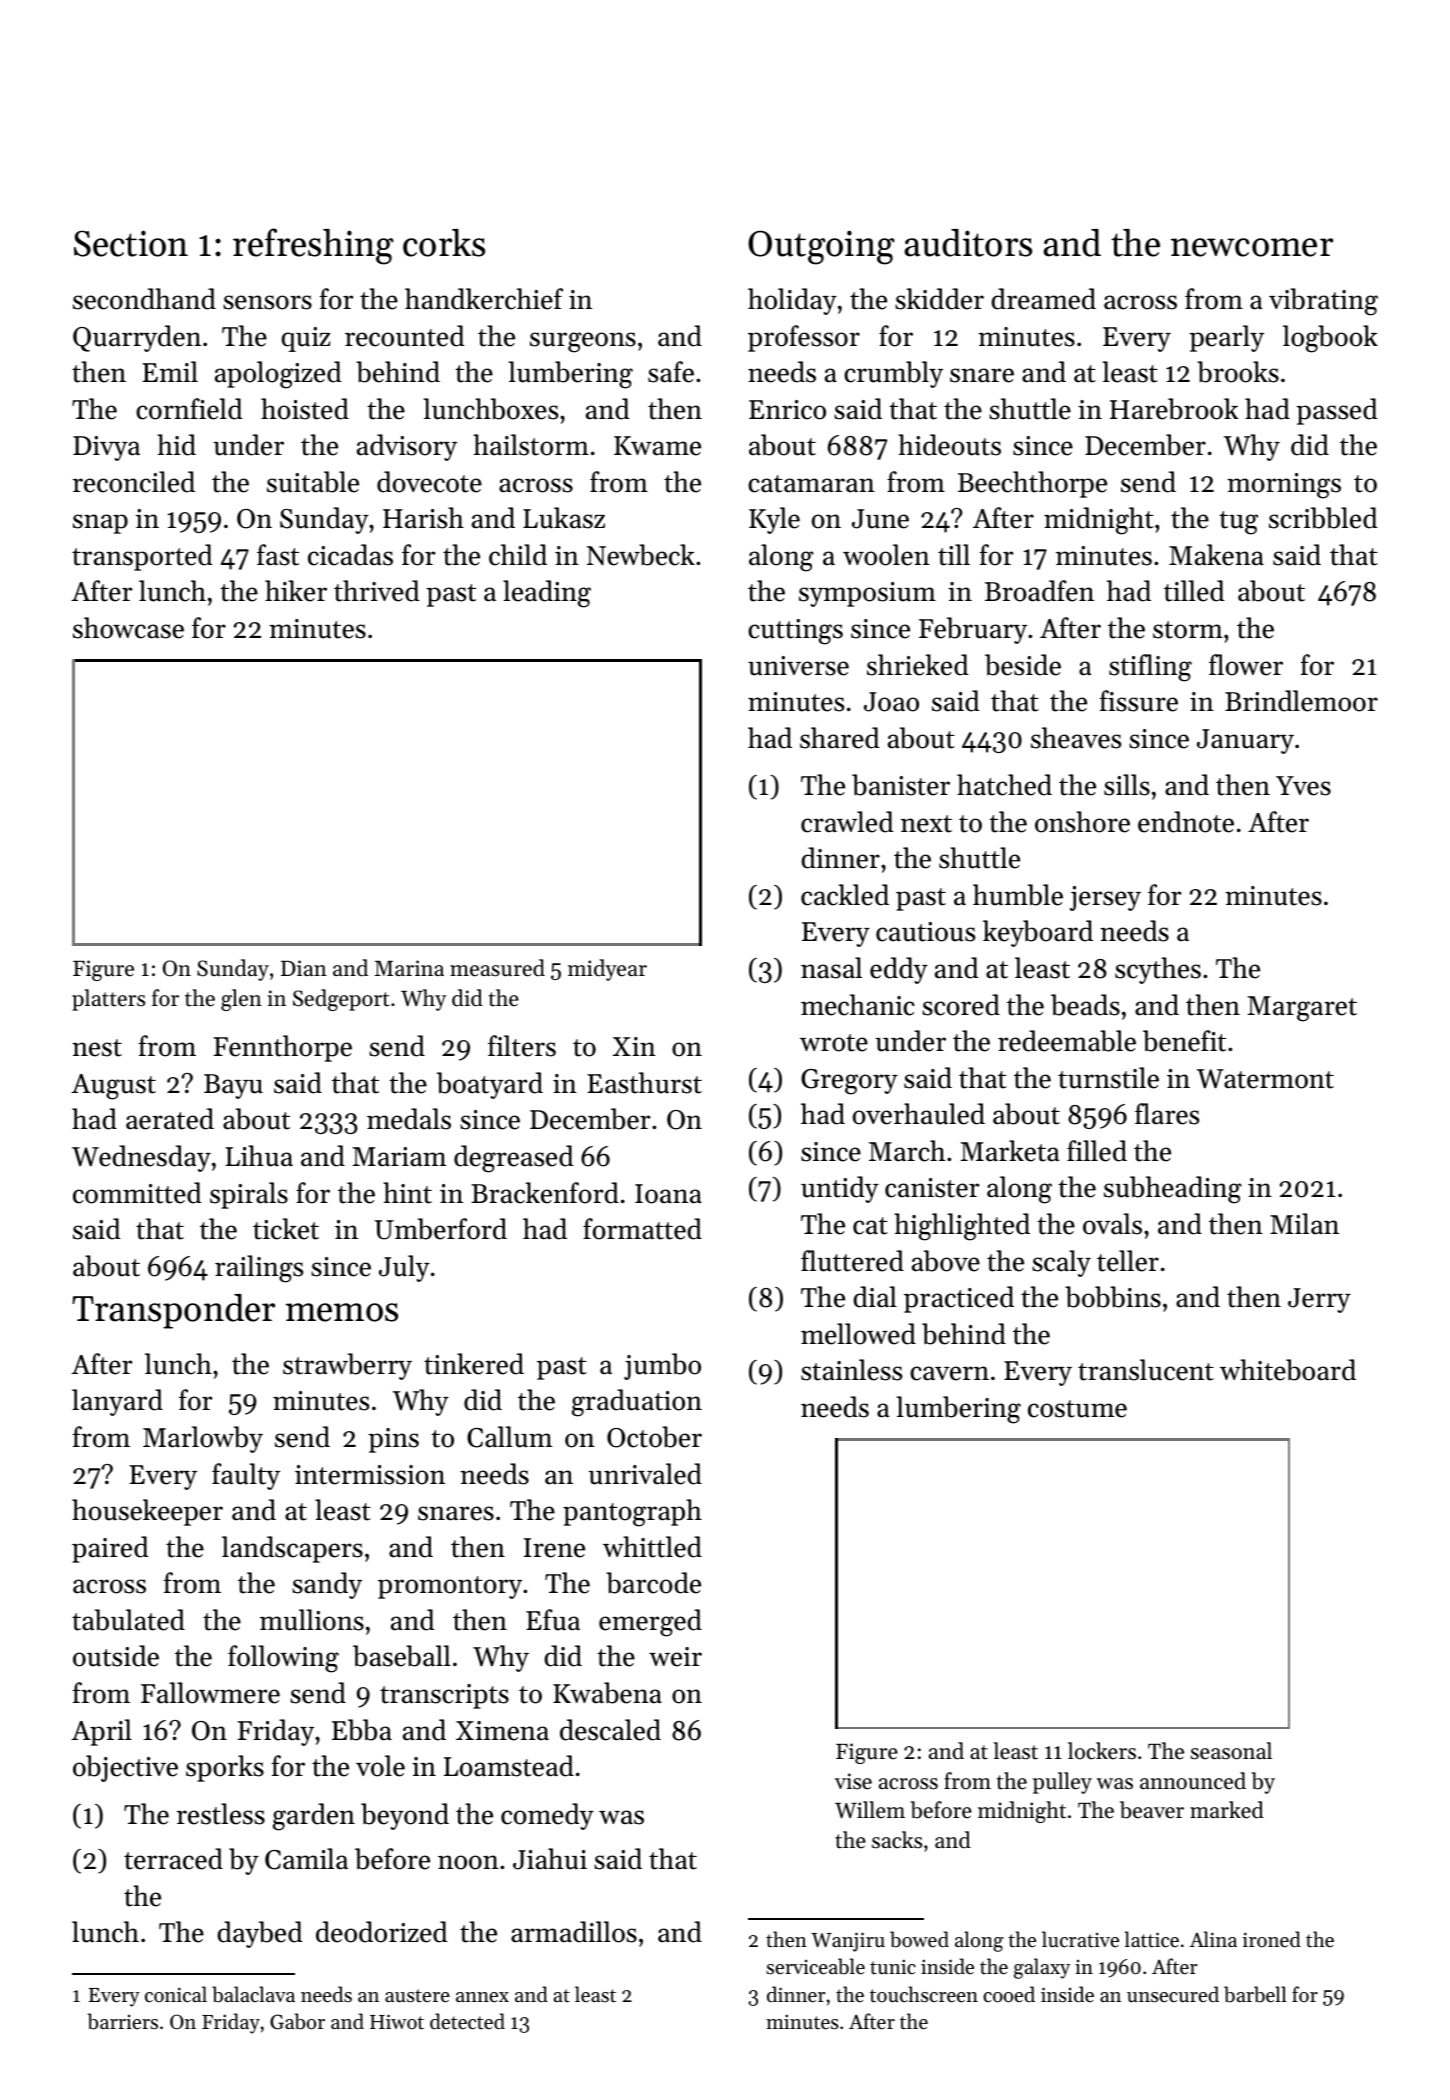 The height and width of the document is (2100, 1450). What do you see at coordinates (675, 1657) in the document?
I see `weir` at bounding box center [675, 1657].
